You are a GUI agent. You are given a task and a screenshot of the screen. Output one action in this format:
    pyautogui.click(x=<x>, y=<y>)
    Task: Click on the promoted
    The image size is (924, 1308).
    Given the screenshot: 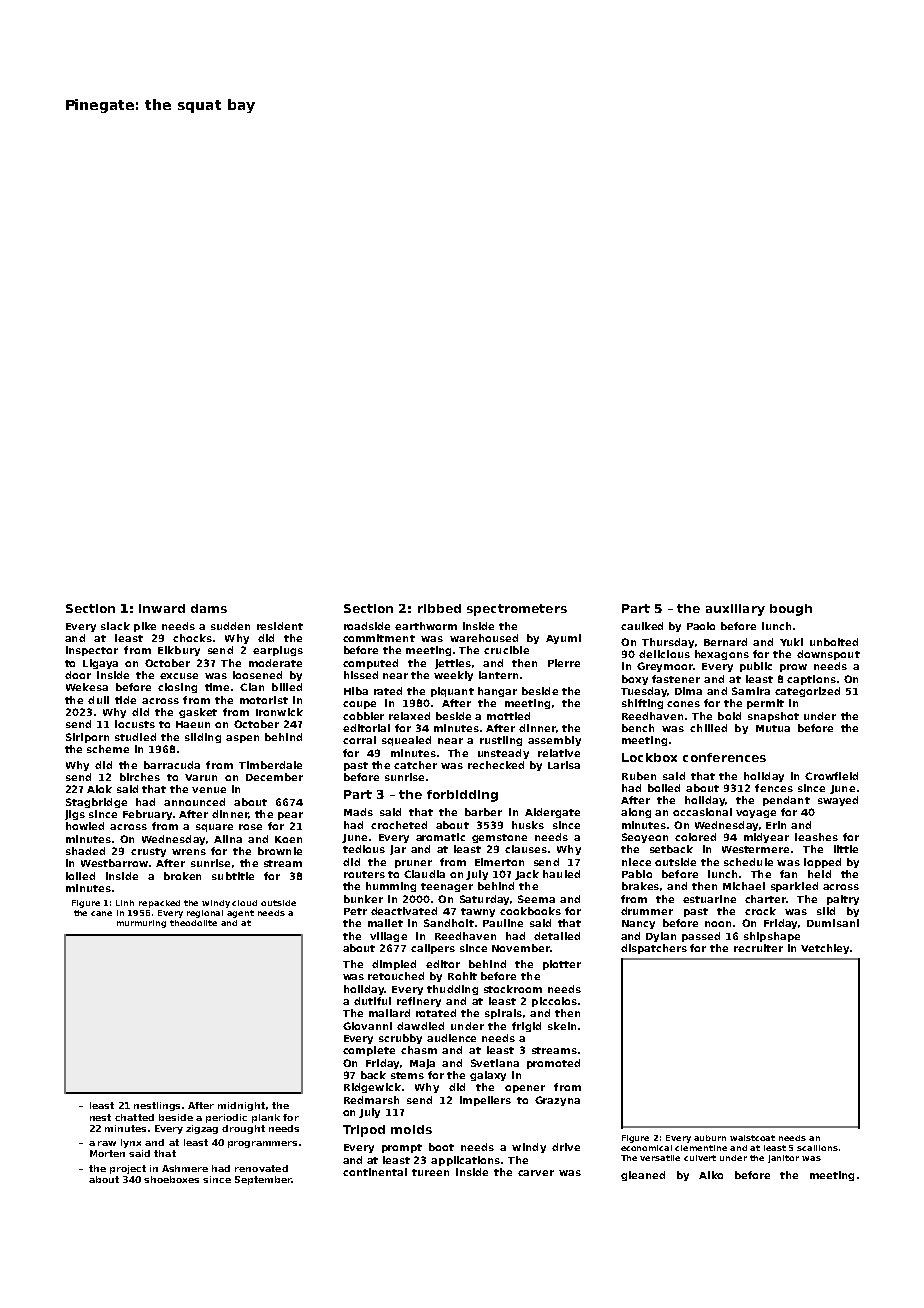 What is the action you would take?
    pyautogui.click(x=553, y=1064)
